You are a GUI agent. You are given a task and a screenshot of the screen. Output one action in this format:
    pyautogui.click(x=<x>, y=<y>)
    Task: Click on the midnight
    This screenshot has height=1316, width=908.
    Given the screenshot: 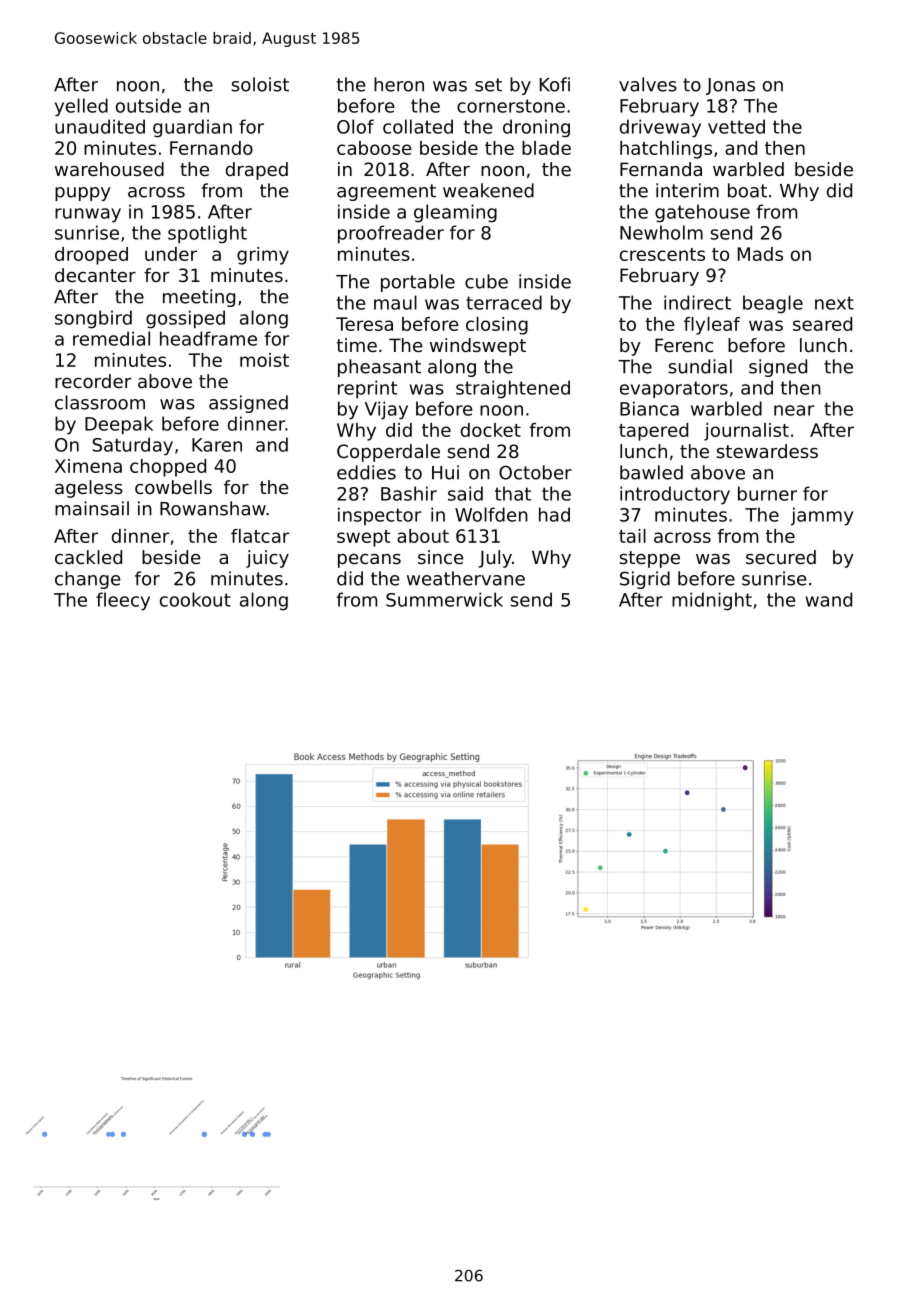 What is the action you would take?
    pyautogui.click(x=712, y=601)
